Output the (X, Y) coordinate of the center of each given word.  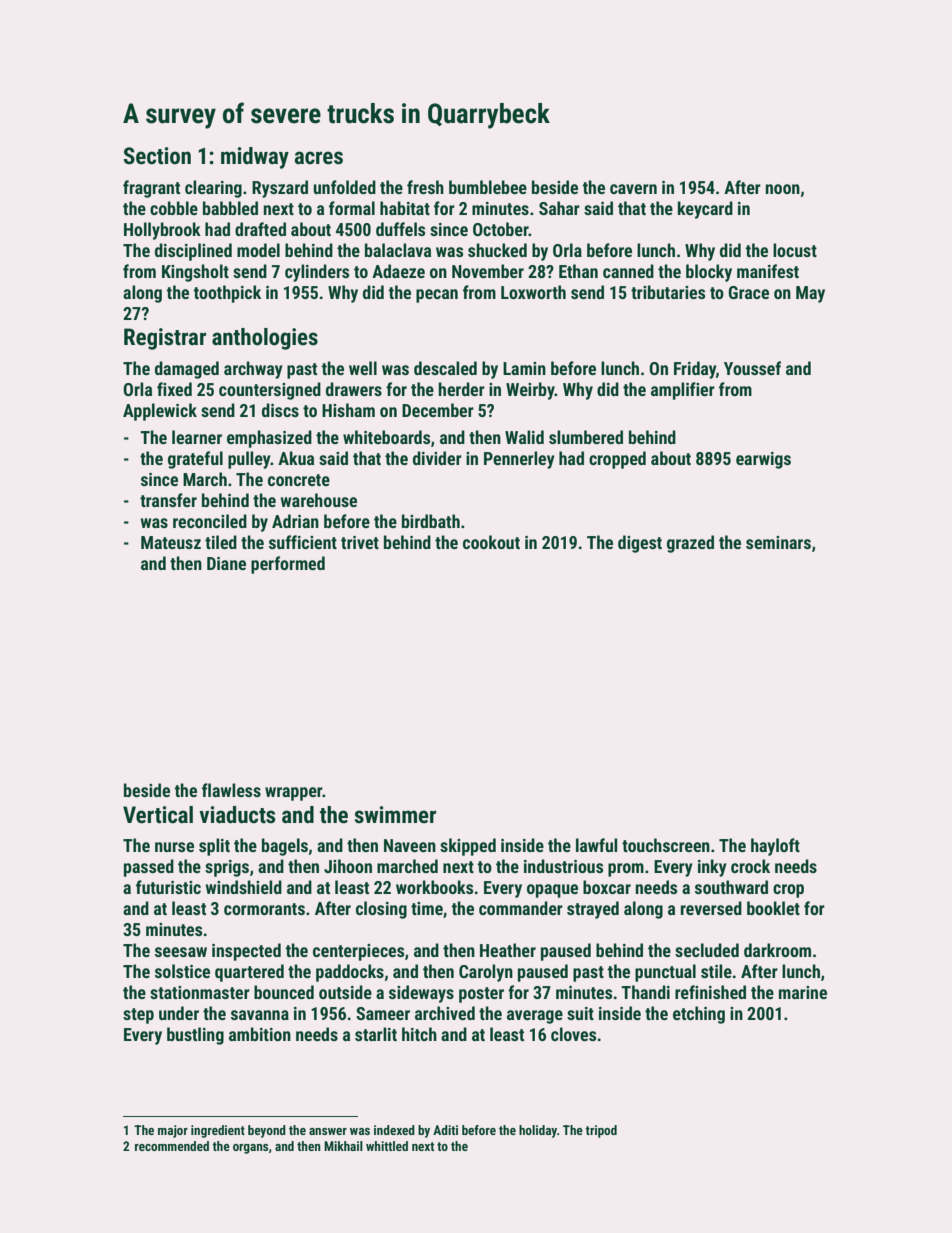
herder (461, 389)
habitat (405, 208)
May (810, 294)
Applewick (160, 412)
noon (783, 189)
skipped (468, 847)
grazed (690, 544)
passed (149, 868)
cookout (491, 542)
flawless (231, 790)
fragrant (151, 189)
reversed (711, 908)
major (173, 1131)
